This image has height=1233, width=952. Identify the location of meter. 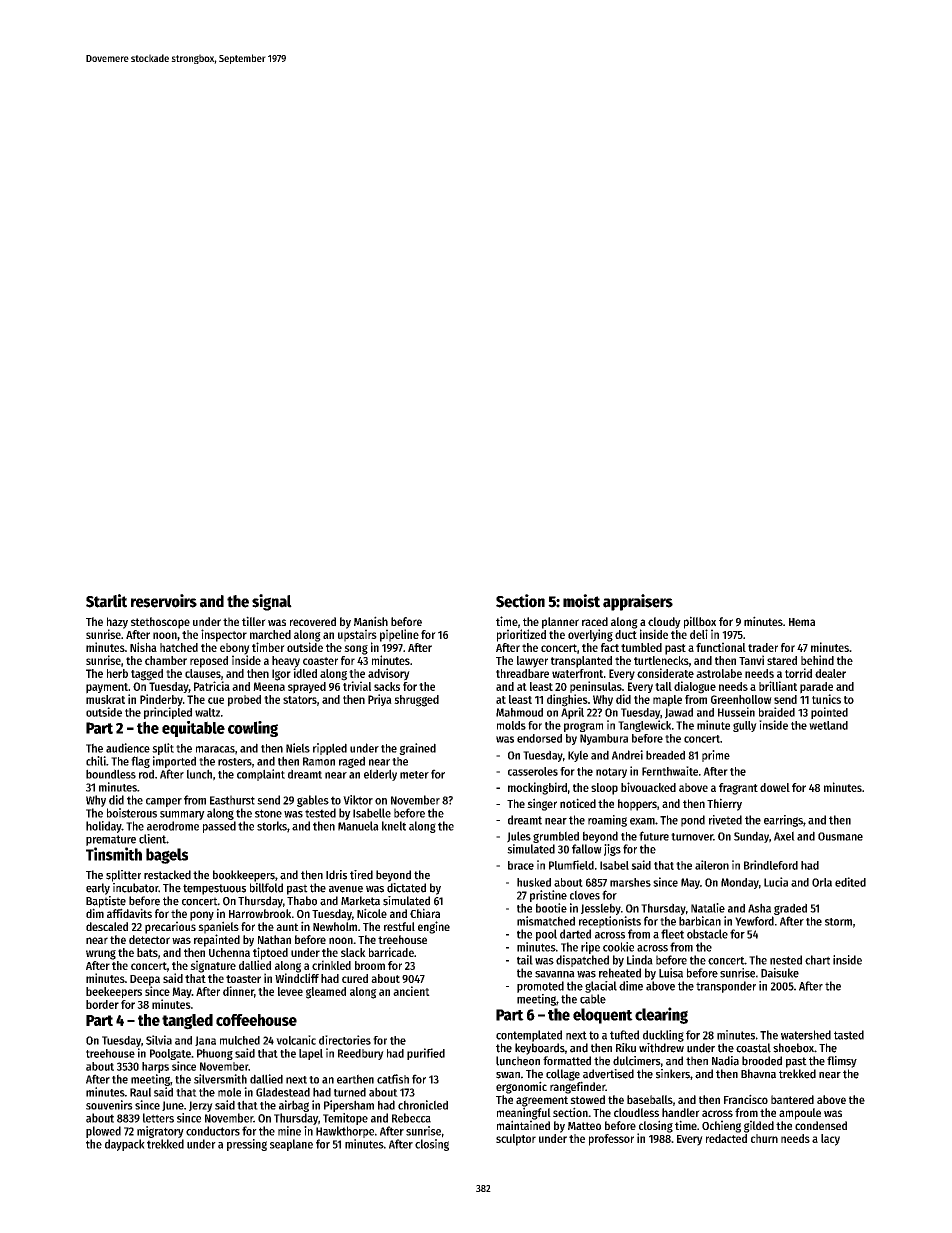
(414, 775).
